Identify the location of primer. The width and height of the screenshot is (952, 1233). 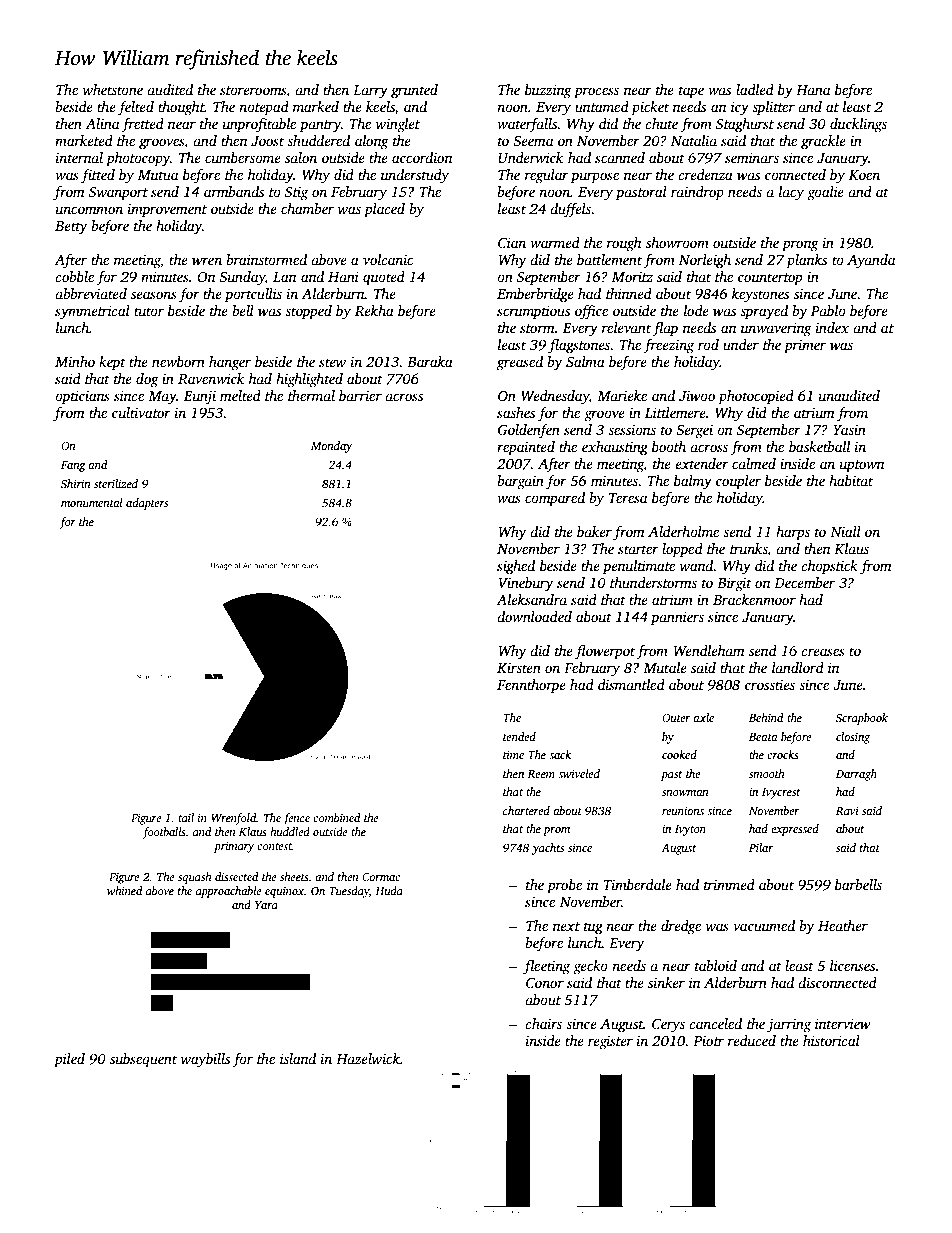
(805, 346).
